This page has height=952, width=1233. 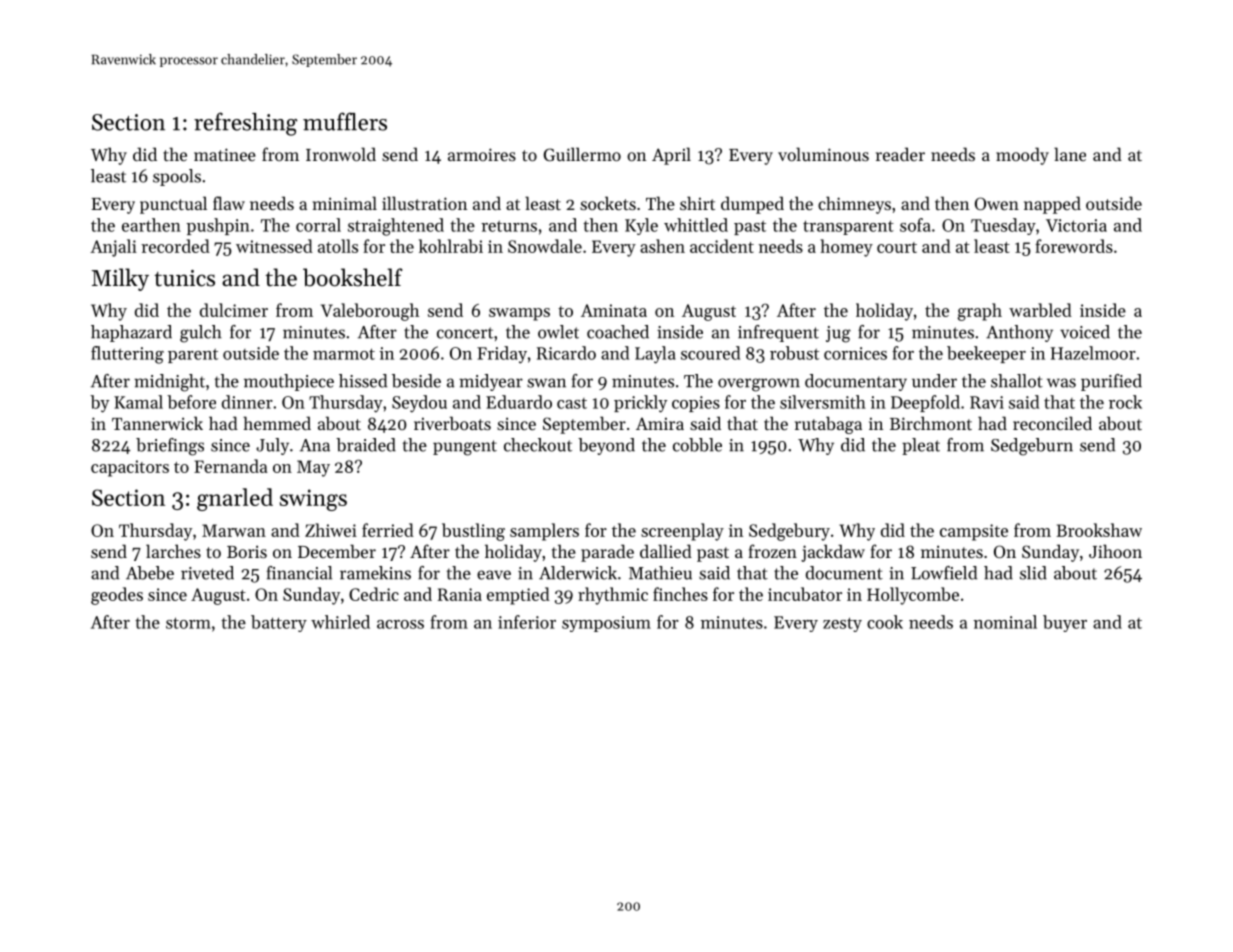 What do you see at coordinates (277, 423) in the page?
I see `hemmed` at bounding box center [277, 423].
